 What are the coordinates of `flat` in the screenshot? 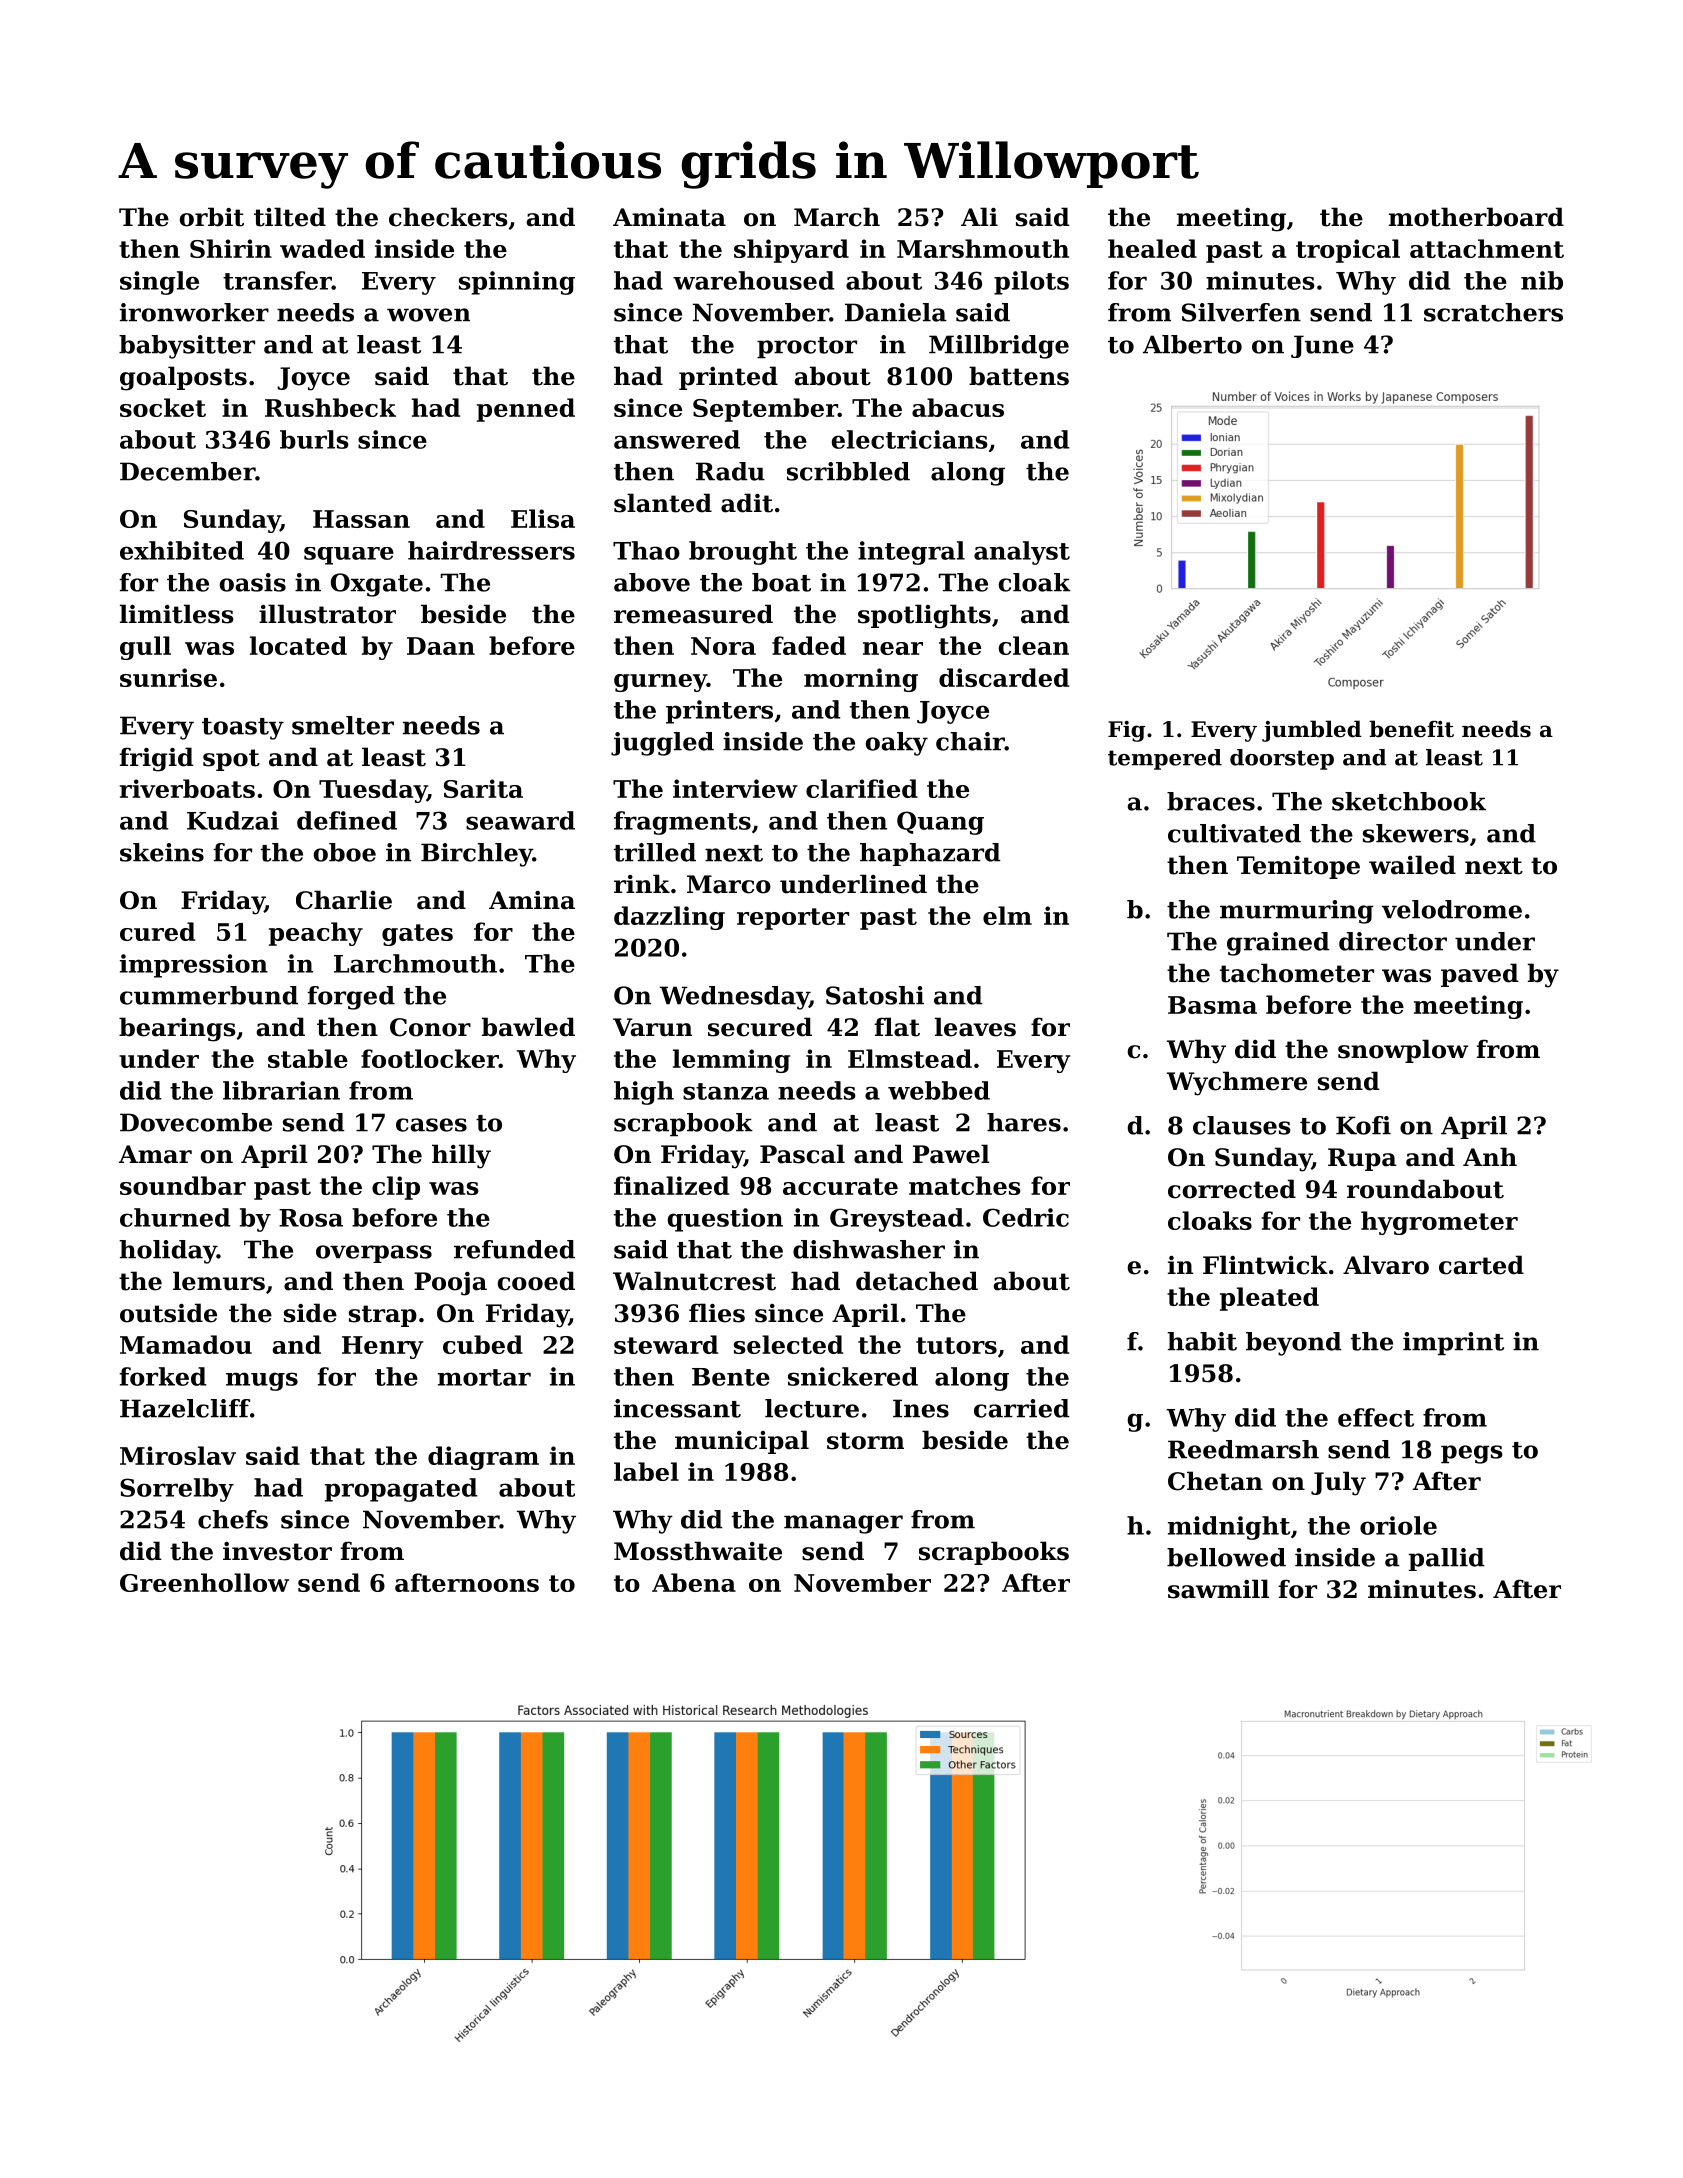 It's located at (897, 1027).
